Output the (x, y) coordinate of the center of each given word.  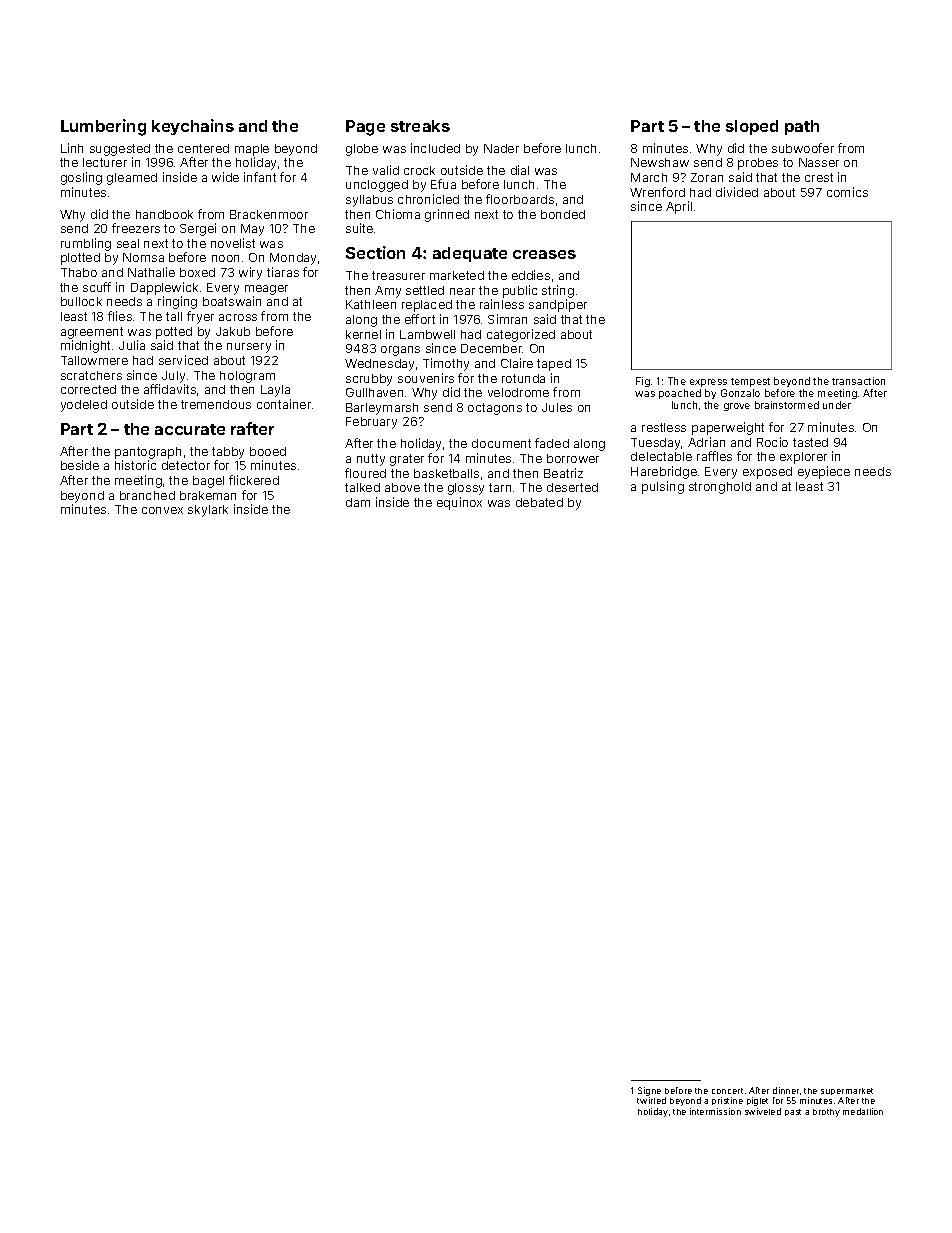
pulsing (663, 487)
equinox (459, 503)
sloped (752, 127)
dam (358, 502)
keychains (193, 127)
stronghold (720, 488)
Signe (649, 1091)
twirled (651, 1100)
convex (162, 510)
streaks (420, 126)
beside (80, 465)
